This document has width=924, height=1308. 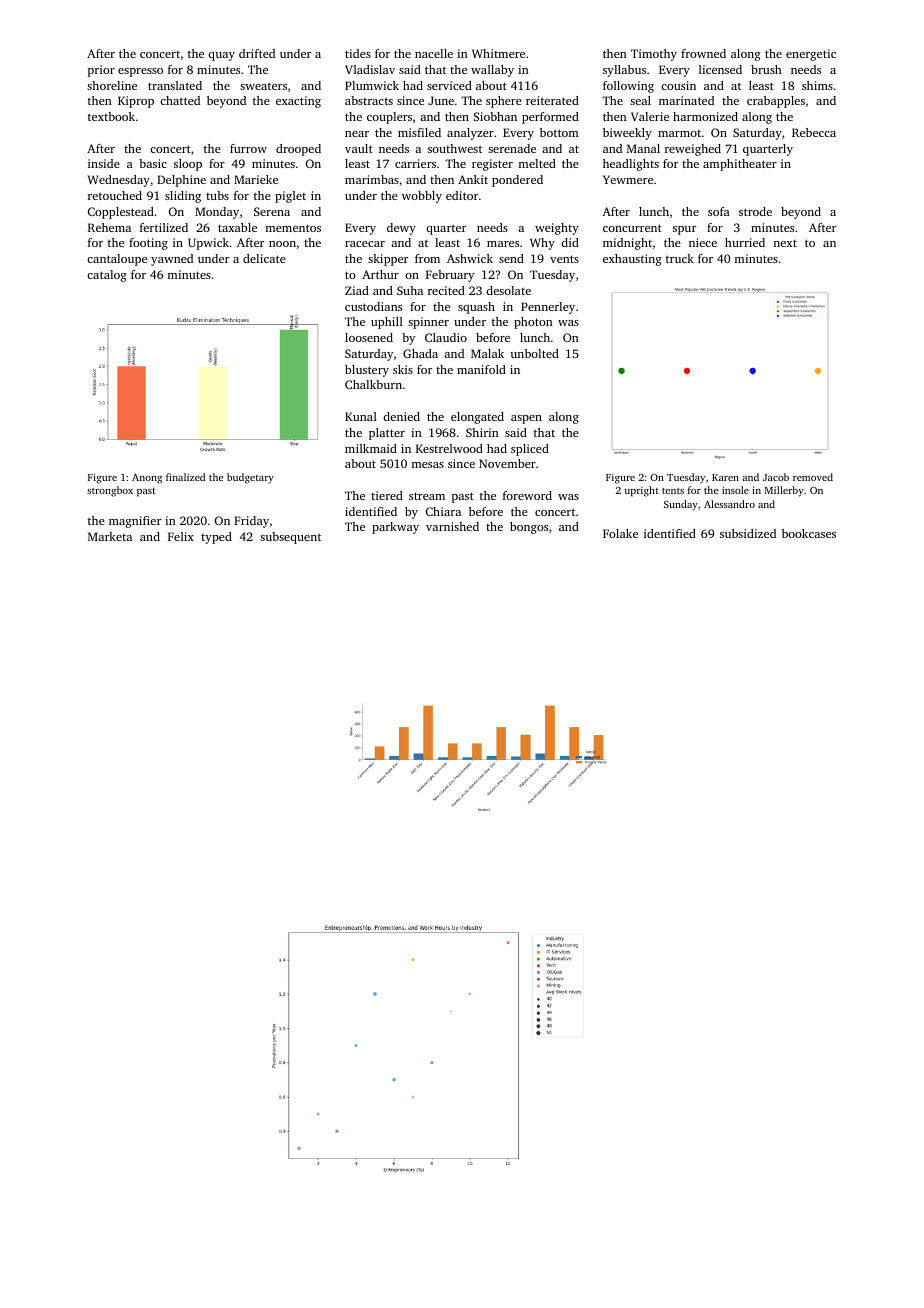 What do you see at coordinates (140, 72) in the document?
I see `espresso` at bounding box center [140, 72].
